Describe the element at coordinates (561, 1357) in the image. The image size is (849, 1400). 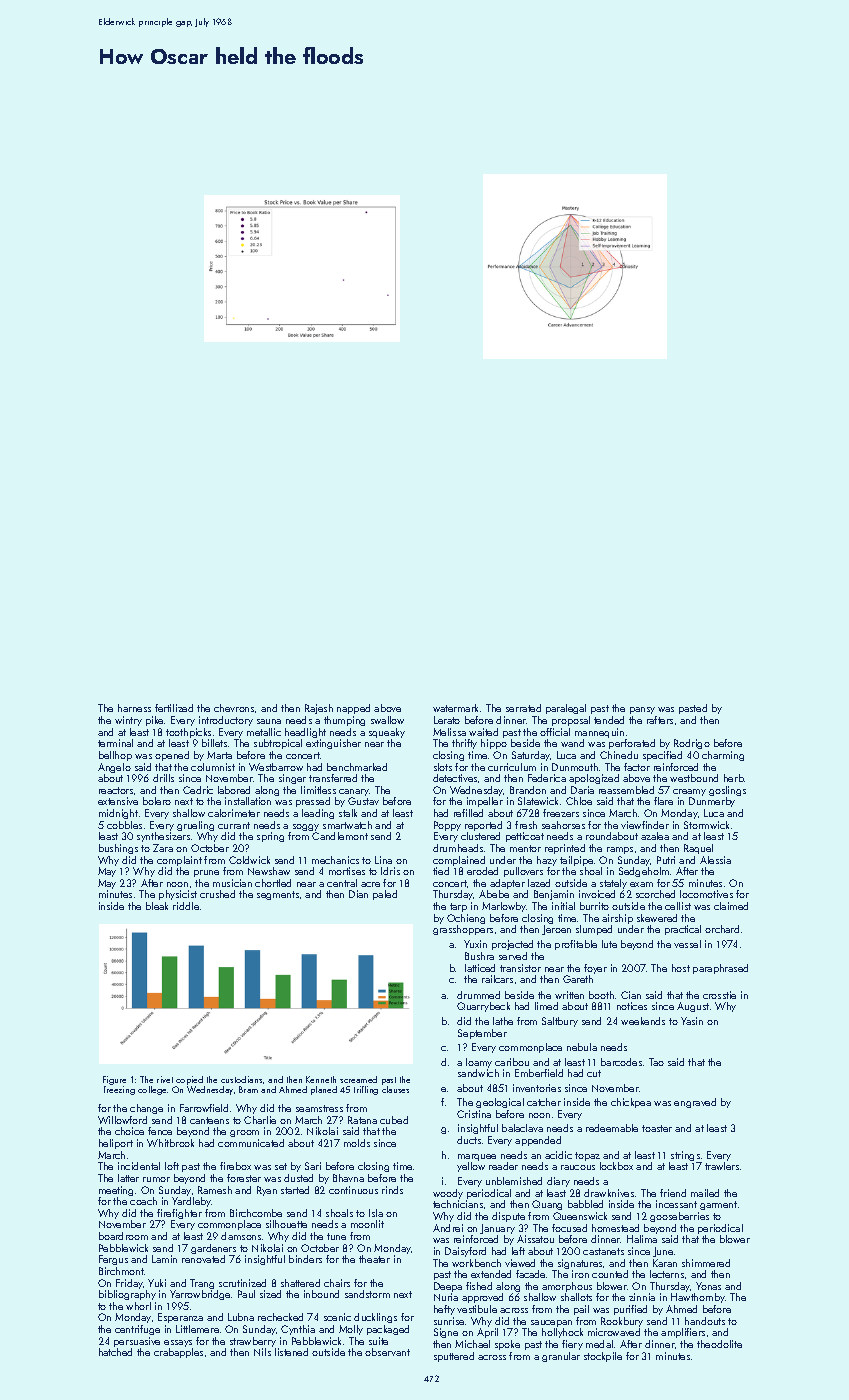
I see `granular` at that location.
